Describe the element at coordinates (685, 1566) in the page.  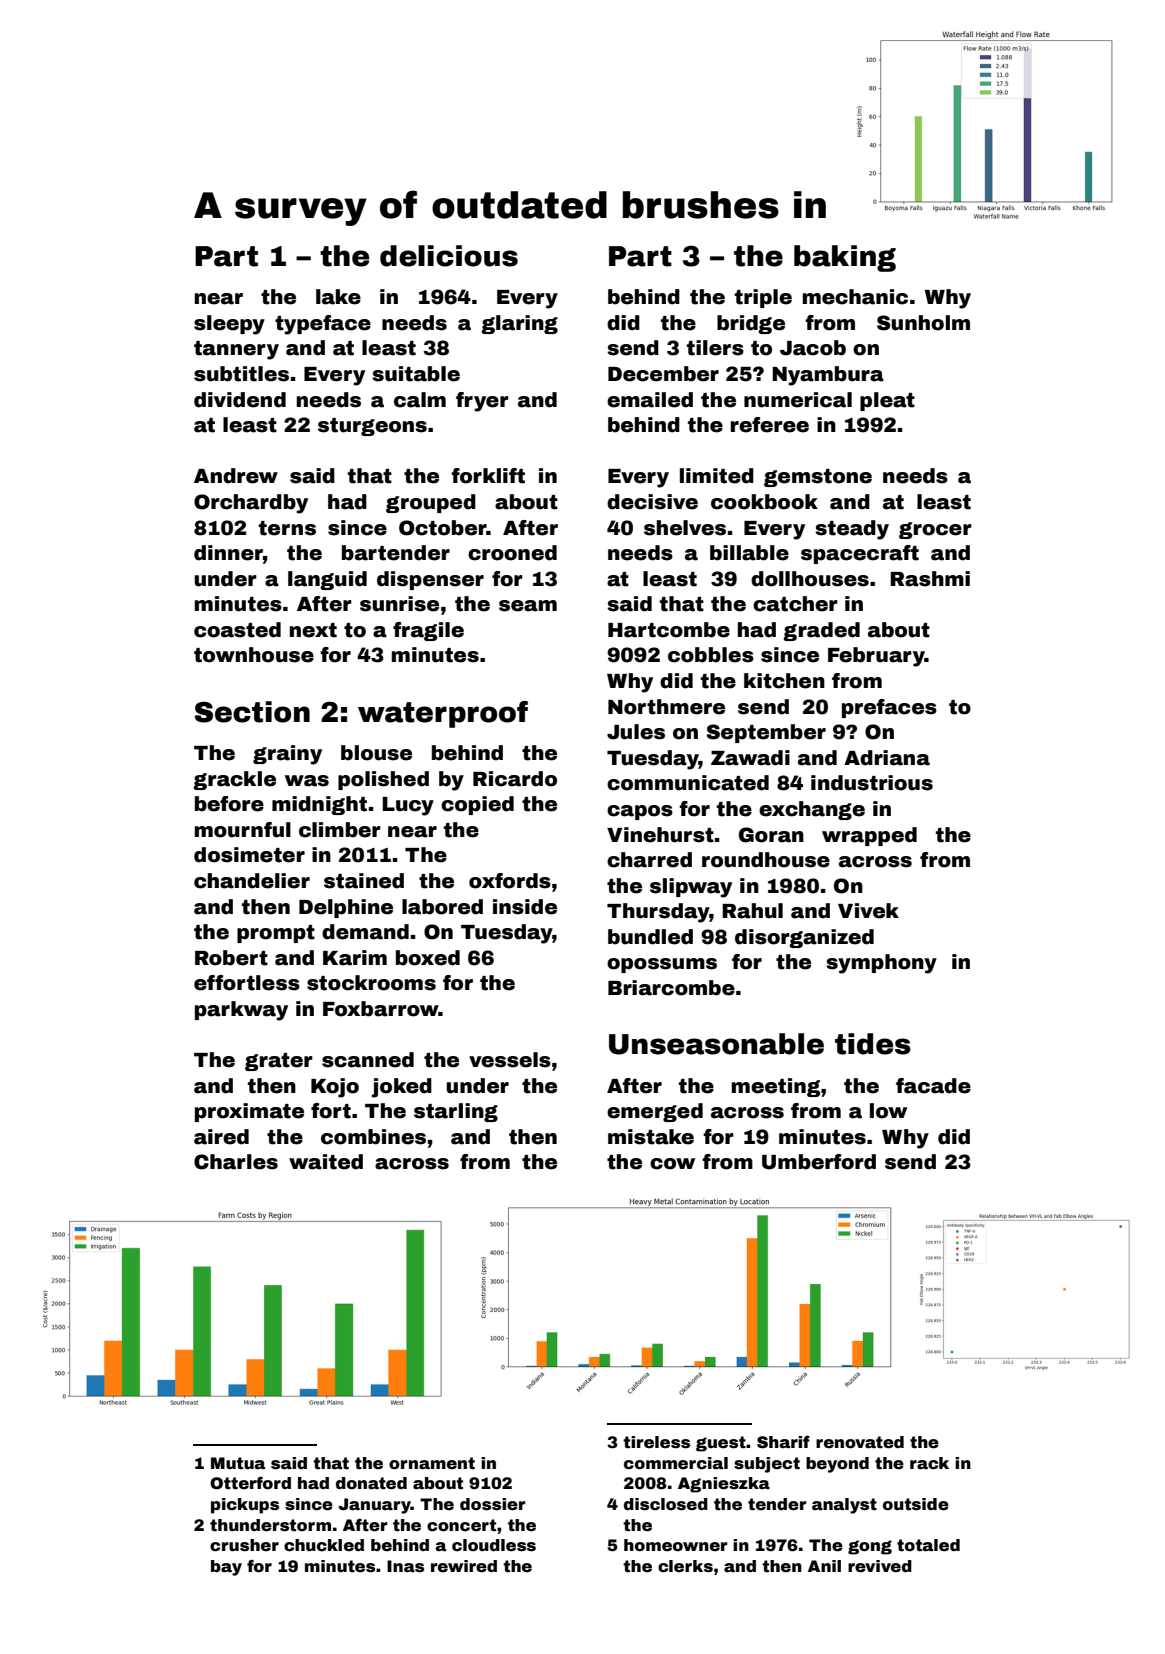
I see `clerks` at that location.
